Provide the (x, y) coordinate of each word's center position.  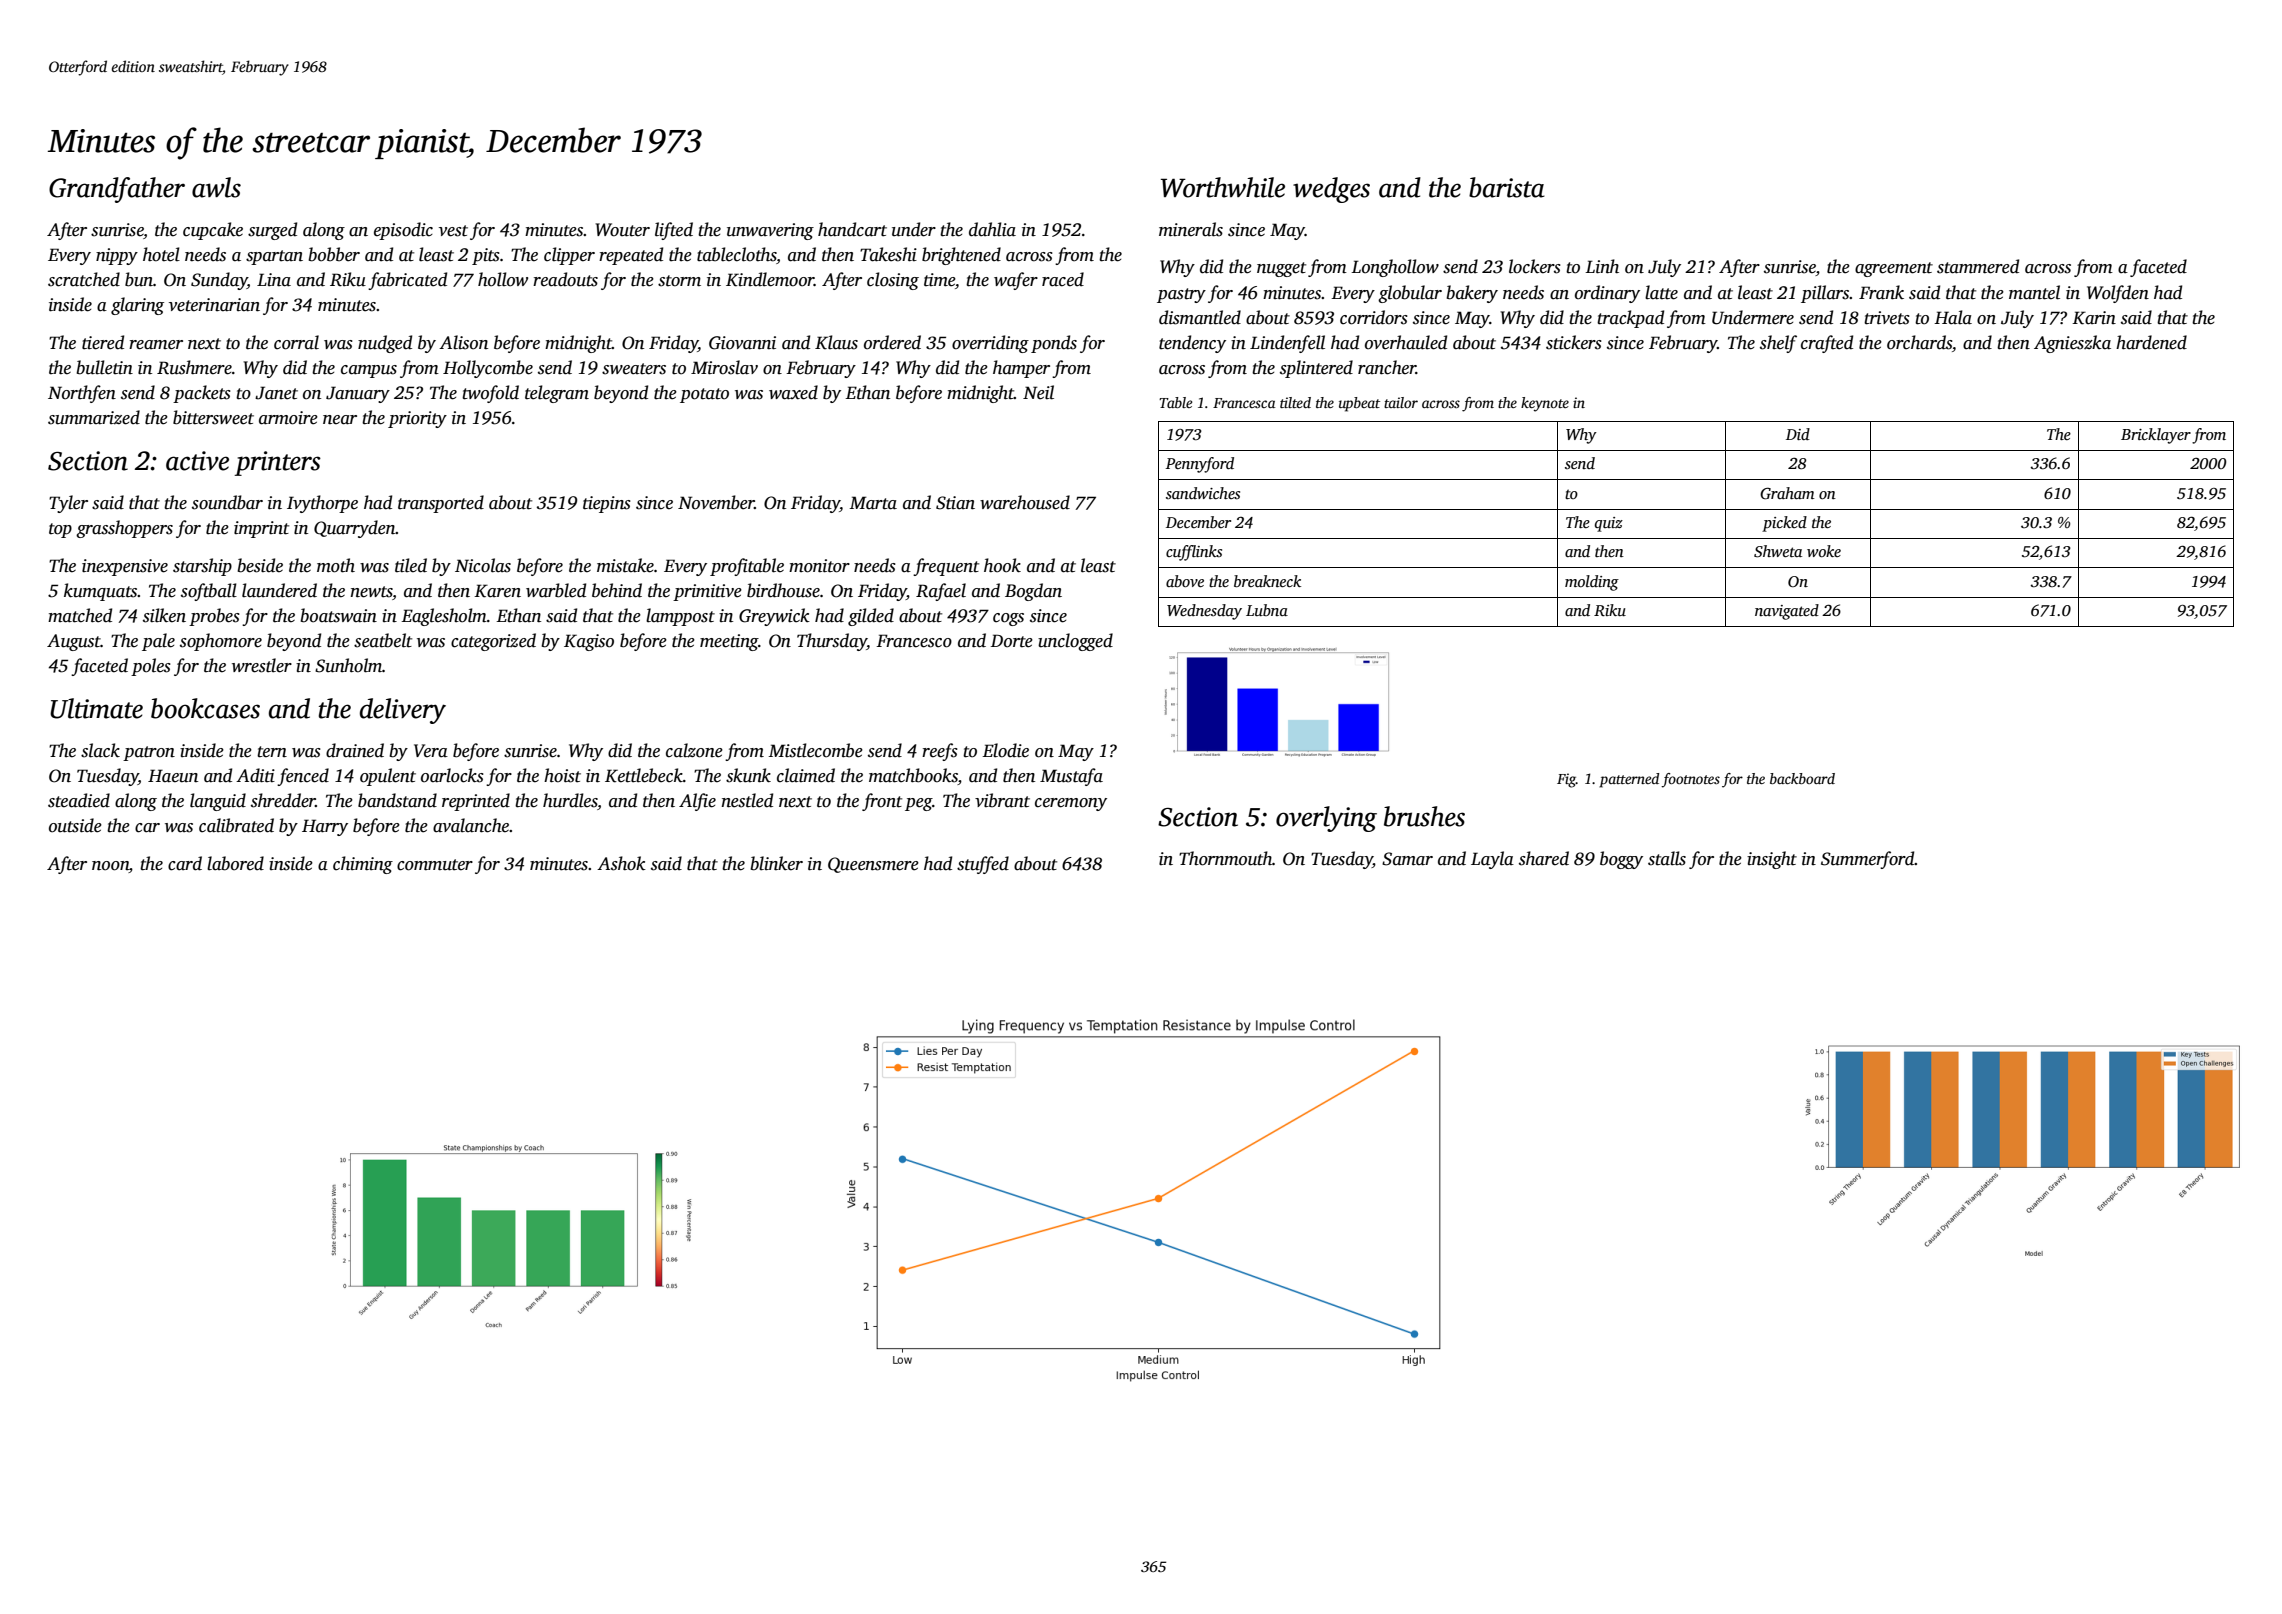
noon (110, 867)
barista (1507, 187)
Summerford (1868, 860)
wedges (1331, 190)
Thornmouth (1225, 858)
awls (216, 187)
